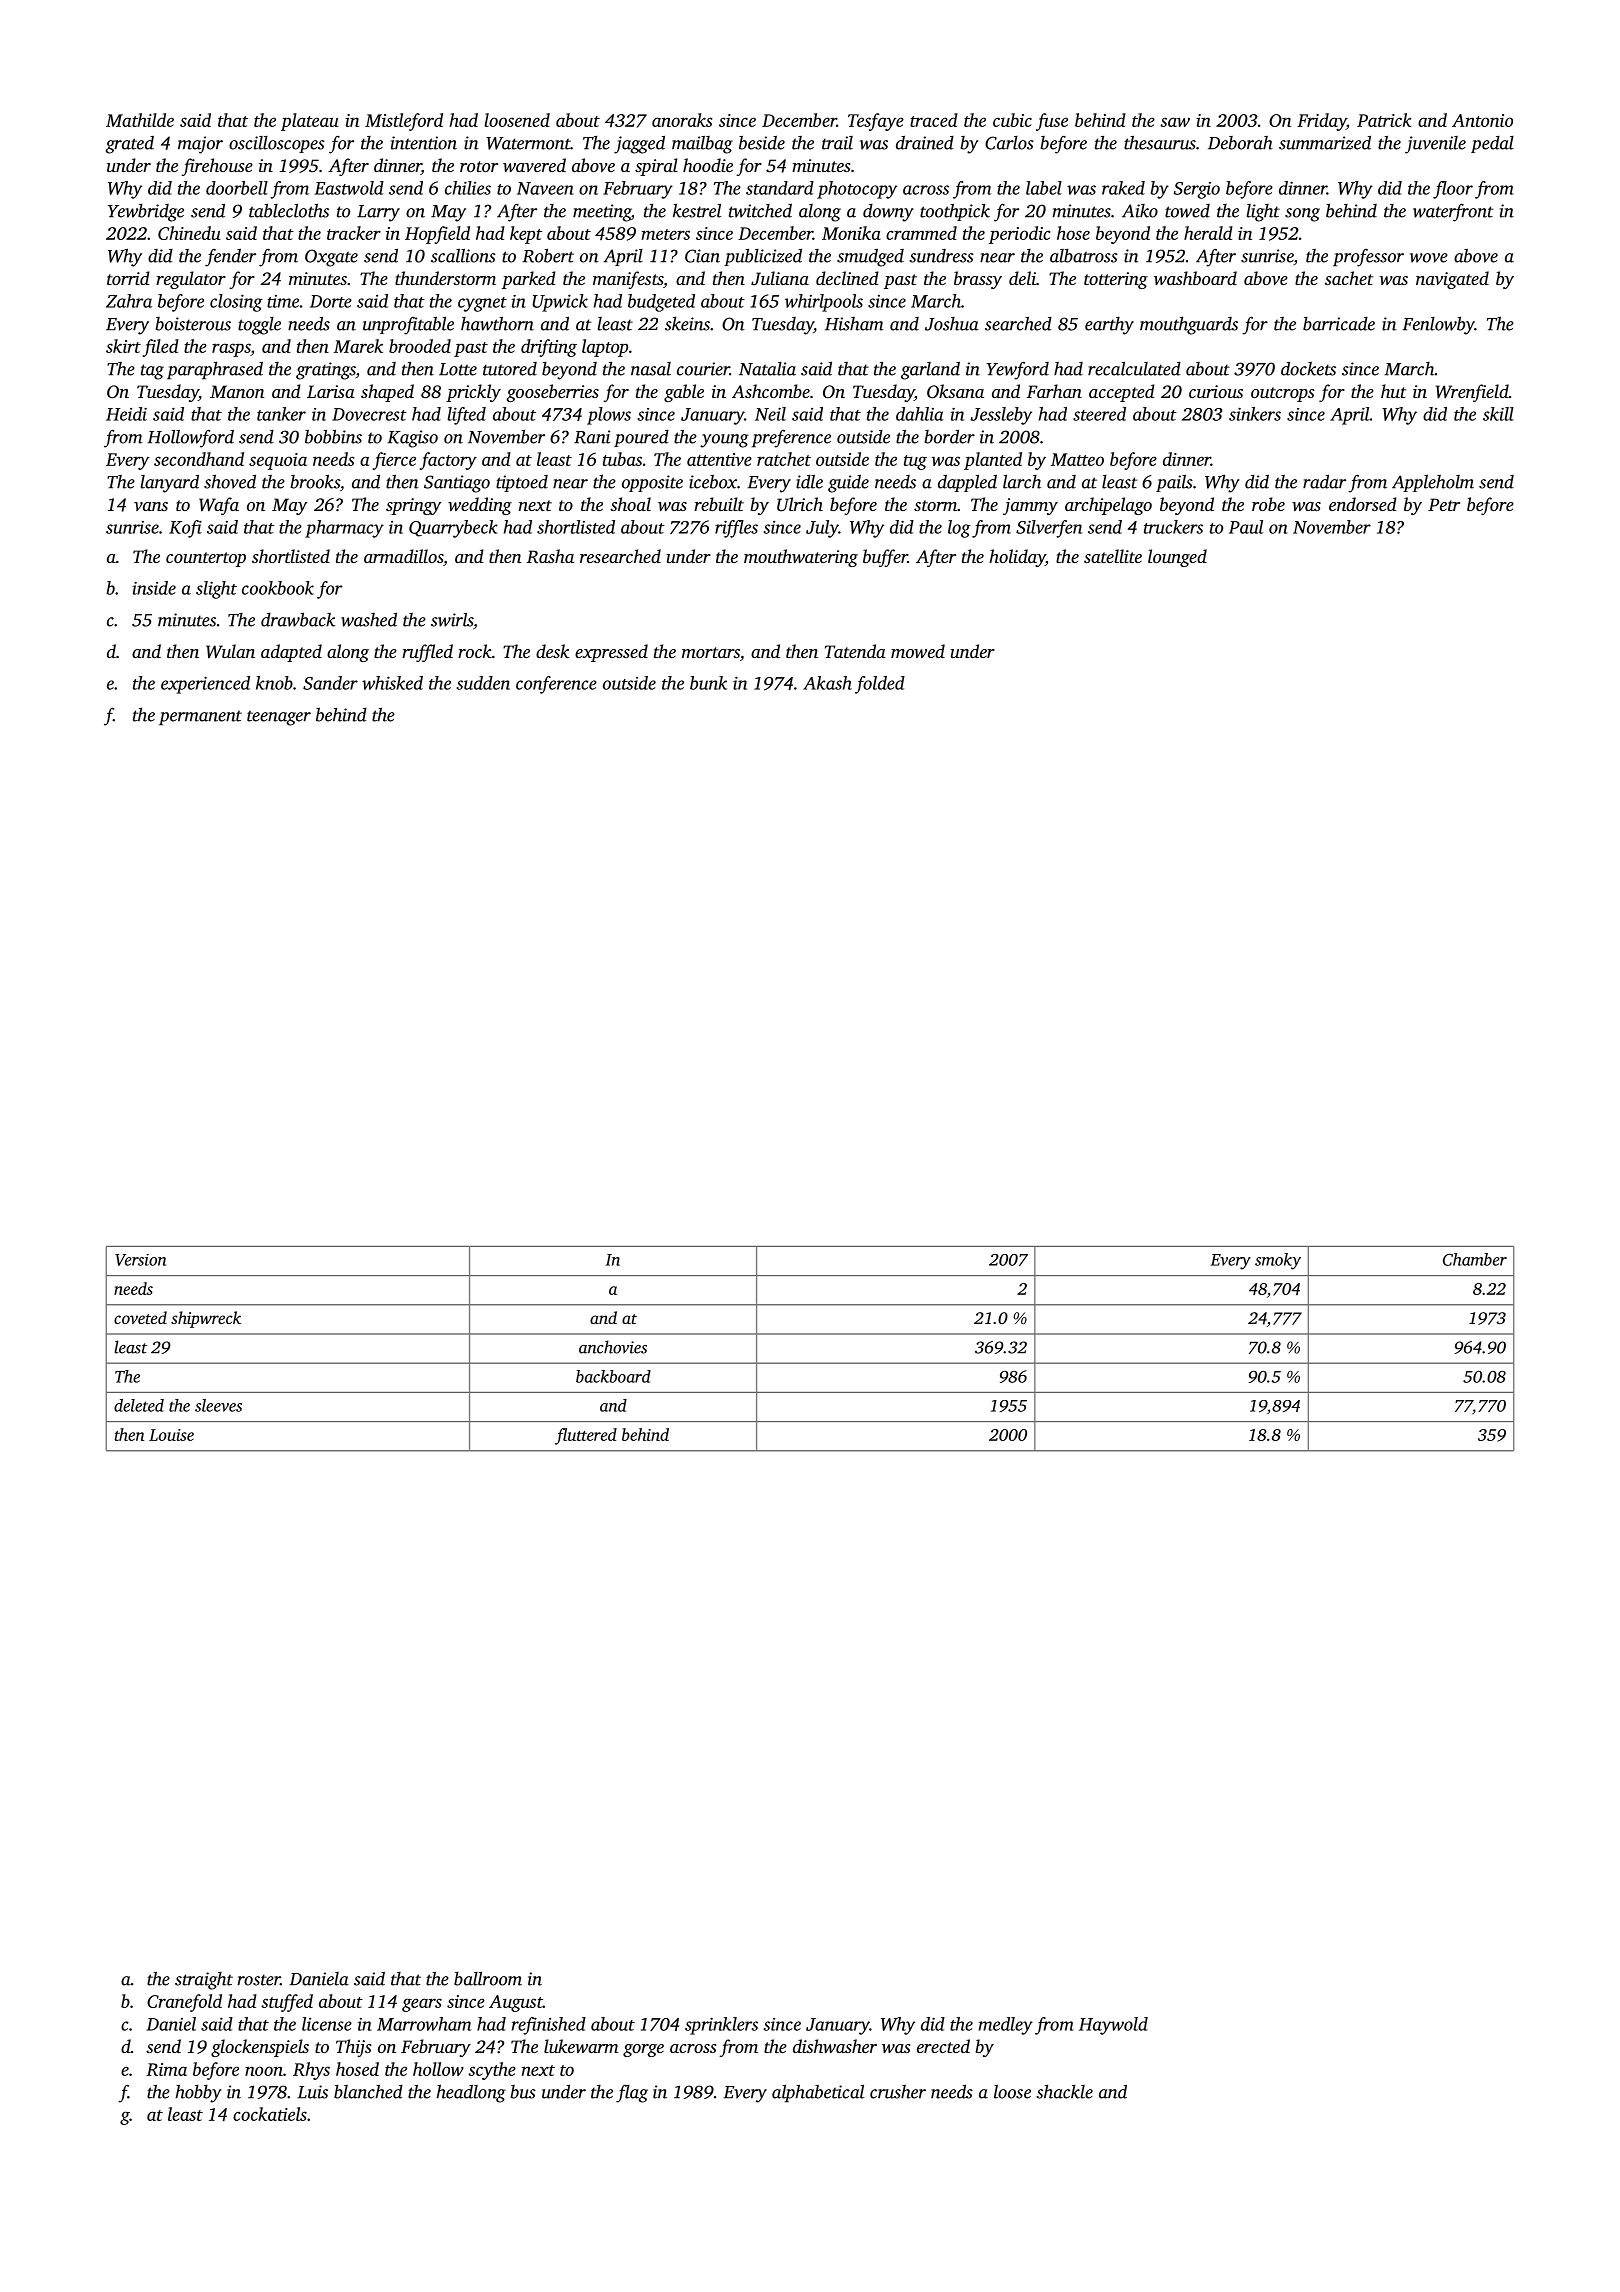  What do you see at coordinates (1113, 2026) in the screenshot?
I see `Haywold` at bounding box center [1113, 2026].
